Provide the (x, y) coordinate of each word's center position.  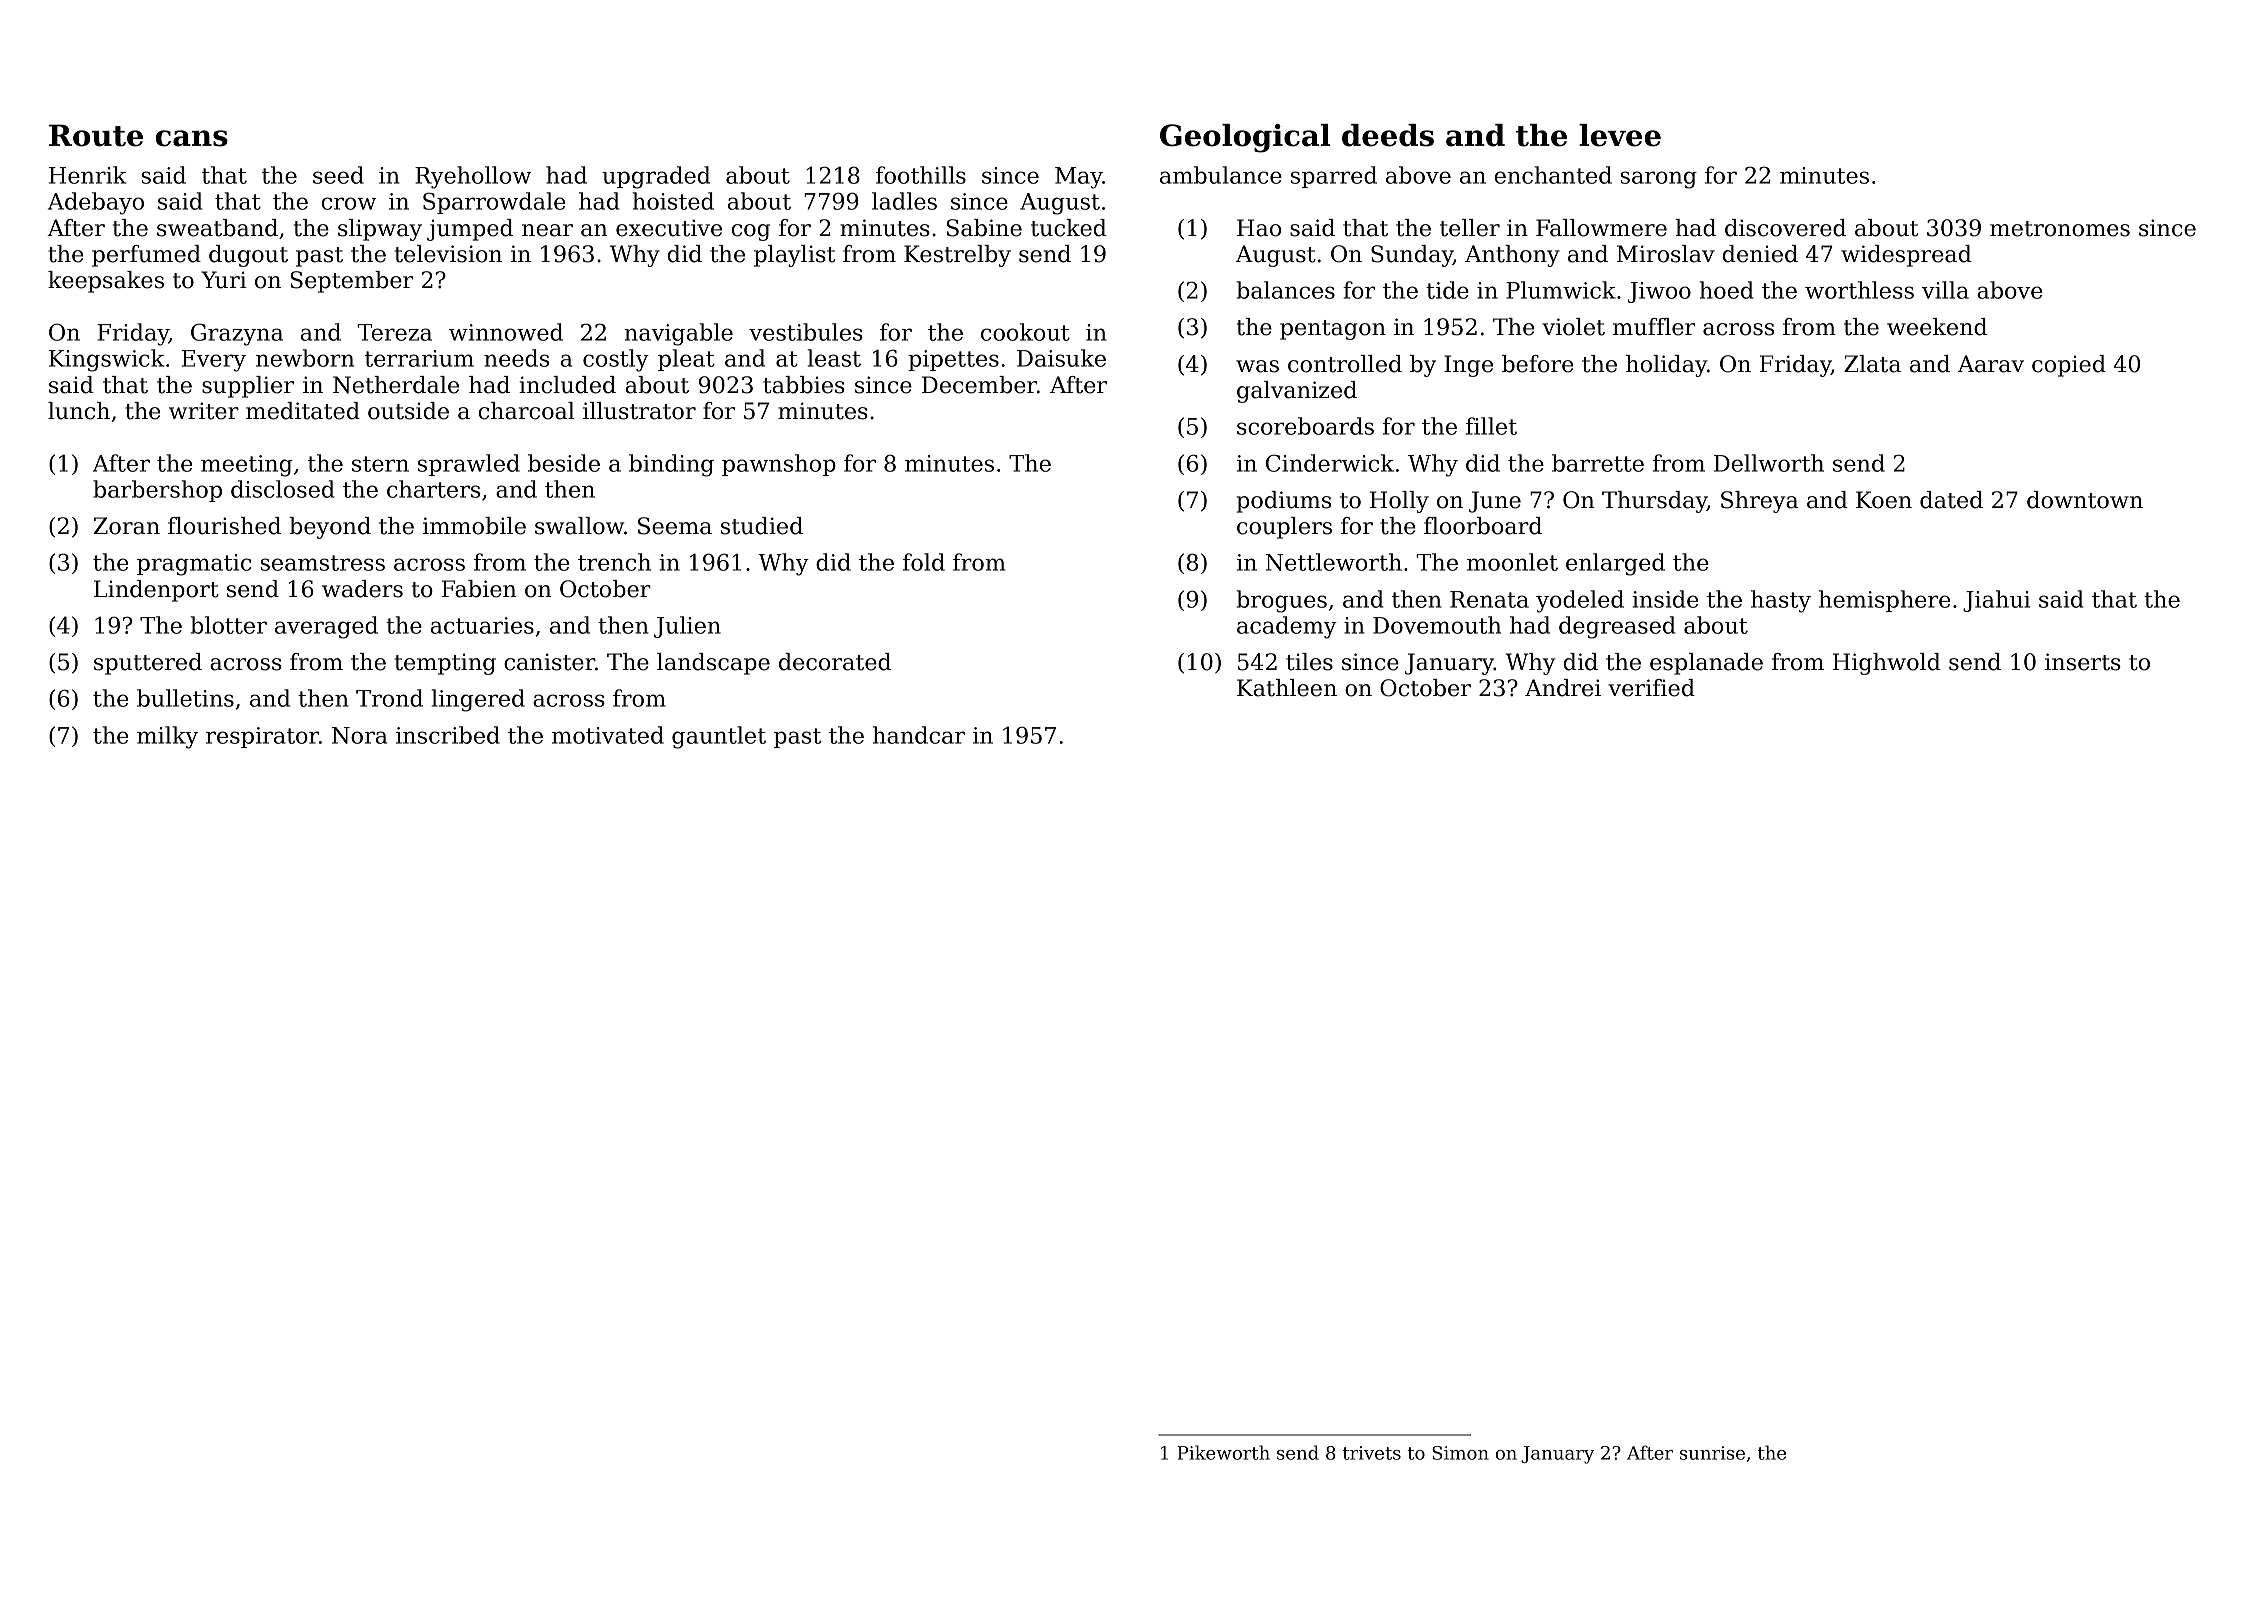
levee (1620, 135)
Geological (1245, 138)
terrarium (419, 358)
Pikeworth (1223, 1452)
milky (167, 737)
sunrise (1712, 1453)
